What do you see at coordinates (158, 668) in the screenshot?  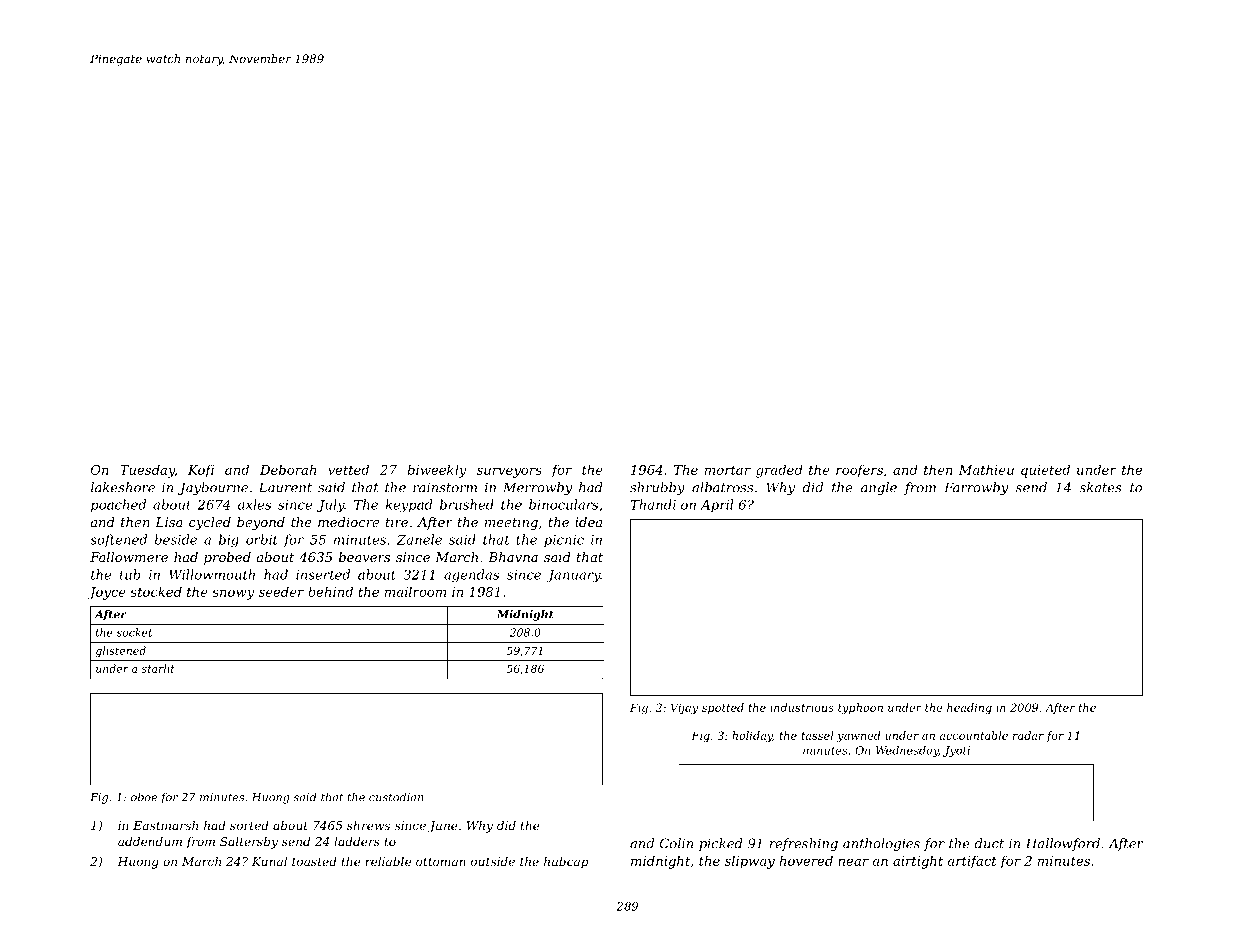 I see `starlit` at bounding box center [158, 668].
